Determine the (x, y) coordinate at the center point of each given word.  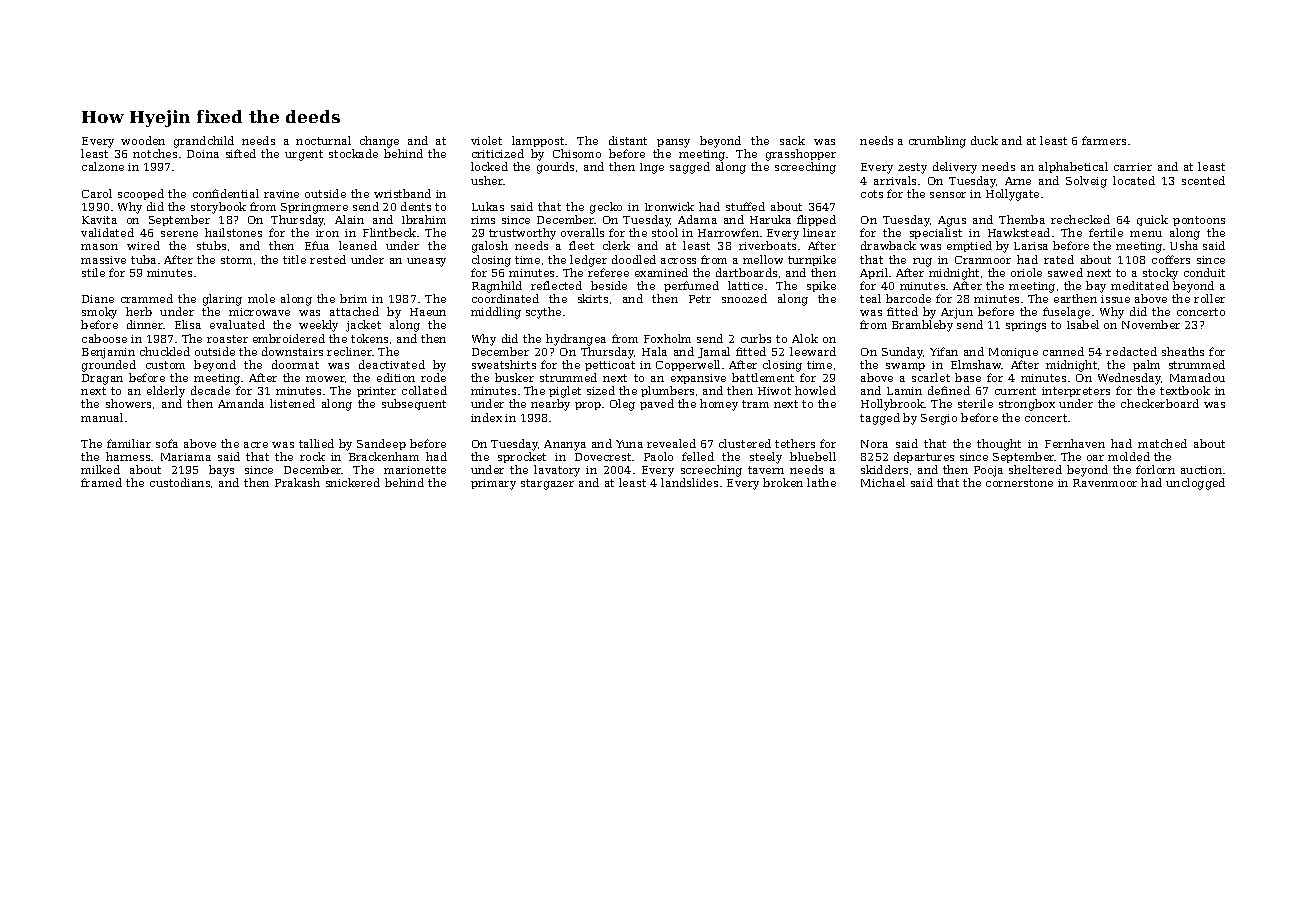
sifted (241, 153)
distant (628, 140)
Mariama (186, 457)
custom (165, 365)
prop (588, 406)
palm (1146, 365)
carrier (1133, 167)
